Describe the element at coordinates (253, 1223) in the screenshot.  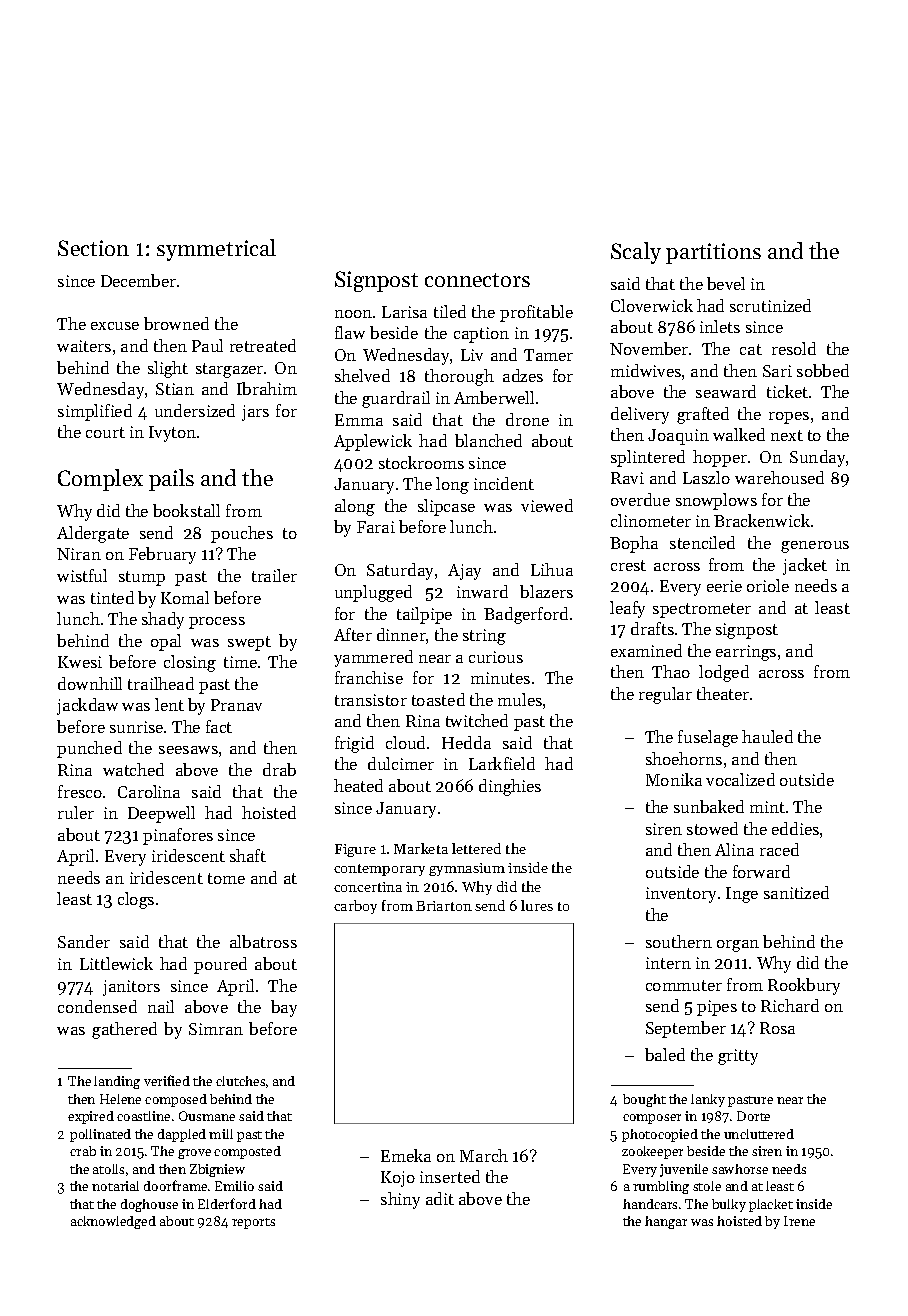
I see `reports` at that location.
